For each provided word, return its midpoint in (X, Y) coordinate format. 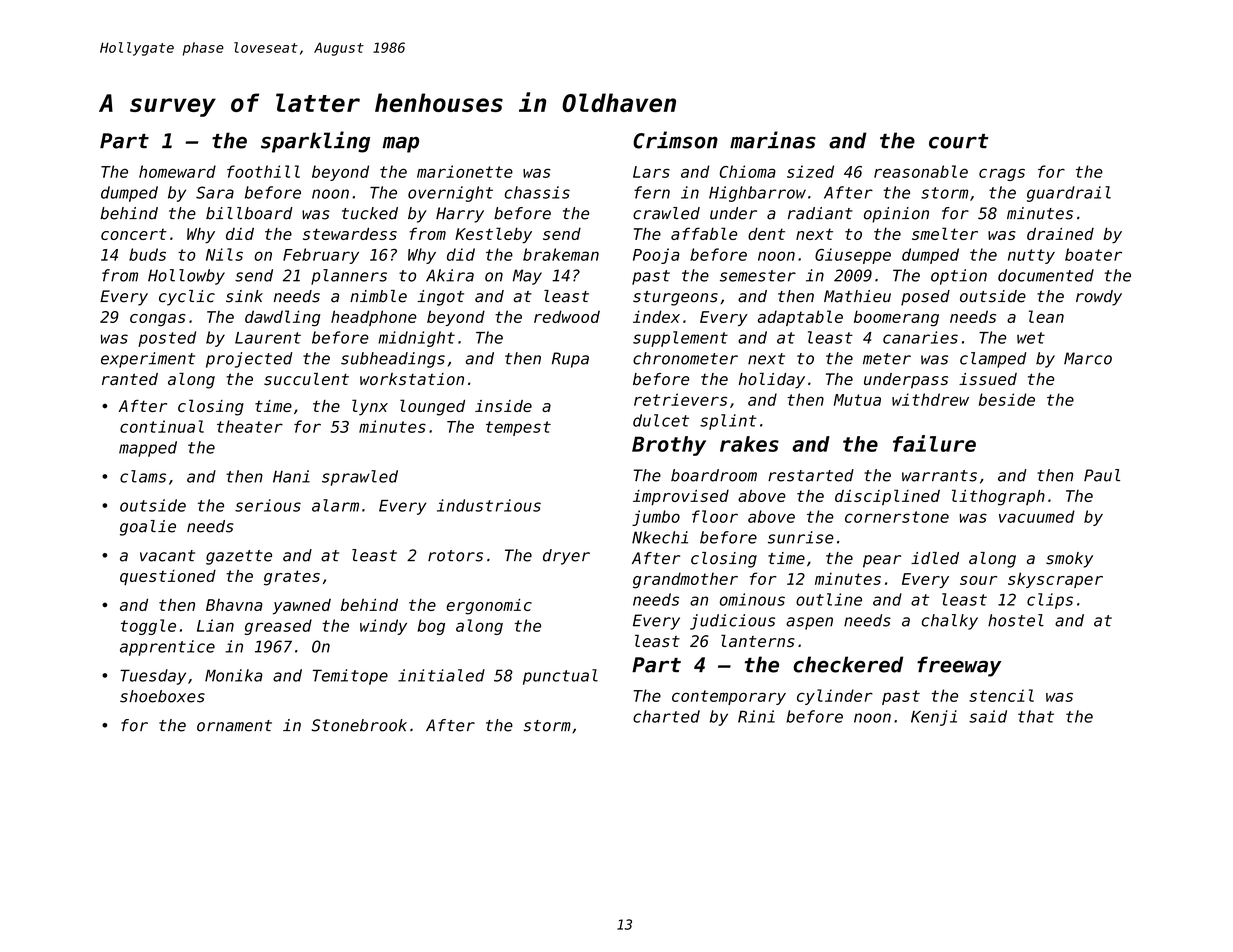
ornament (234, 726)
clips (1050, 601)
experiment (148, 360)
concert (134, 234)
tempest (518, 428)
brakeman (561, 254)
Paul (1102, 475)
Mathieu (857, 296)
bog (431, 627)
